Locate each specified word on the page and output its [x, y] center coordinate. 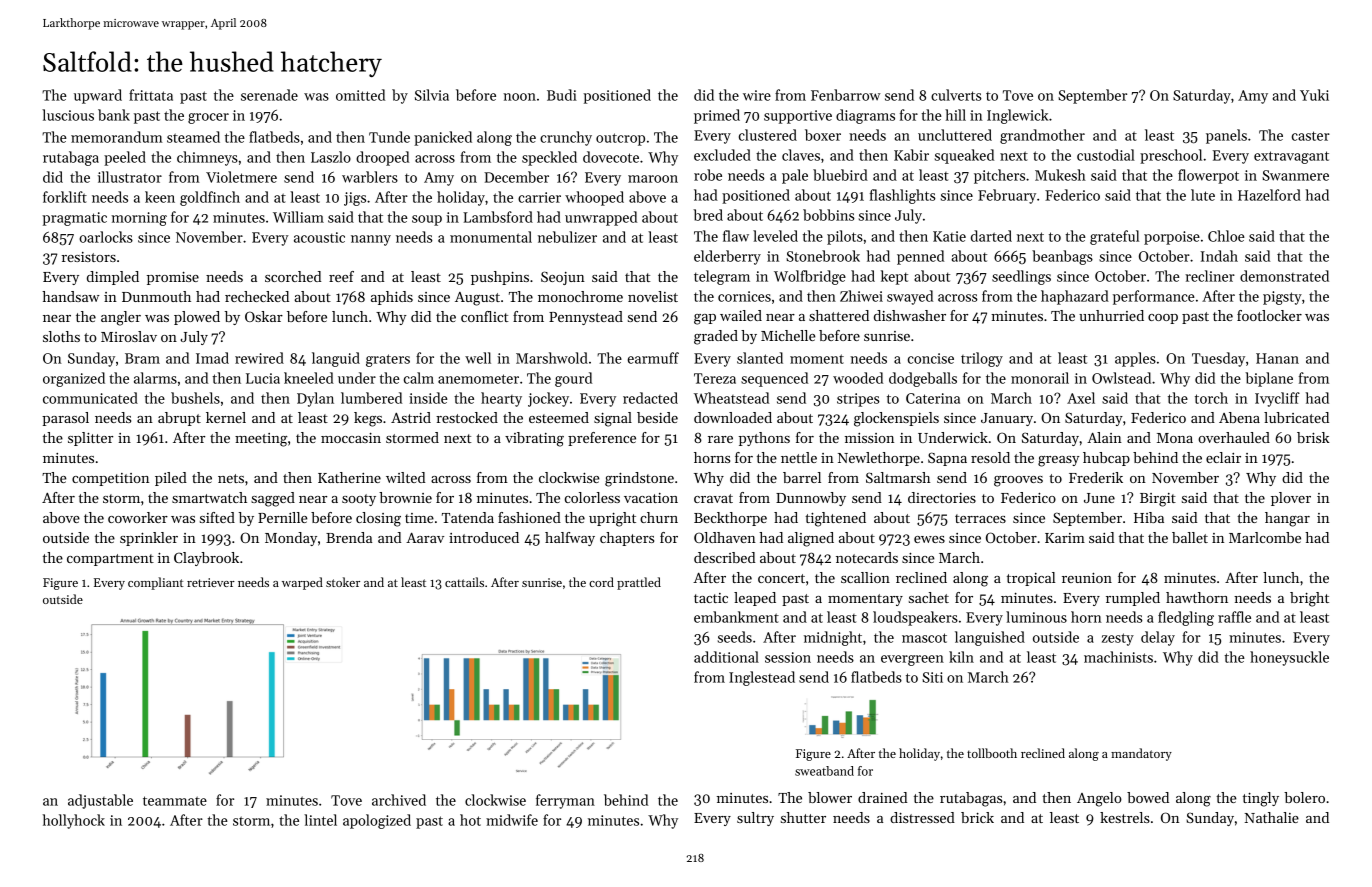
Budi [562, 95]
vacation [651, 498]
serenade [269, 95]
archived [399, 800]
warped [302, 583]
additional [726, 657]
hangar [1287, 519]
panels [1226, 136]
